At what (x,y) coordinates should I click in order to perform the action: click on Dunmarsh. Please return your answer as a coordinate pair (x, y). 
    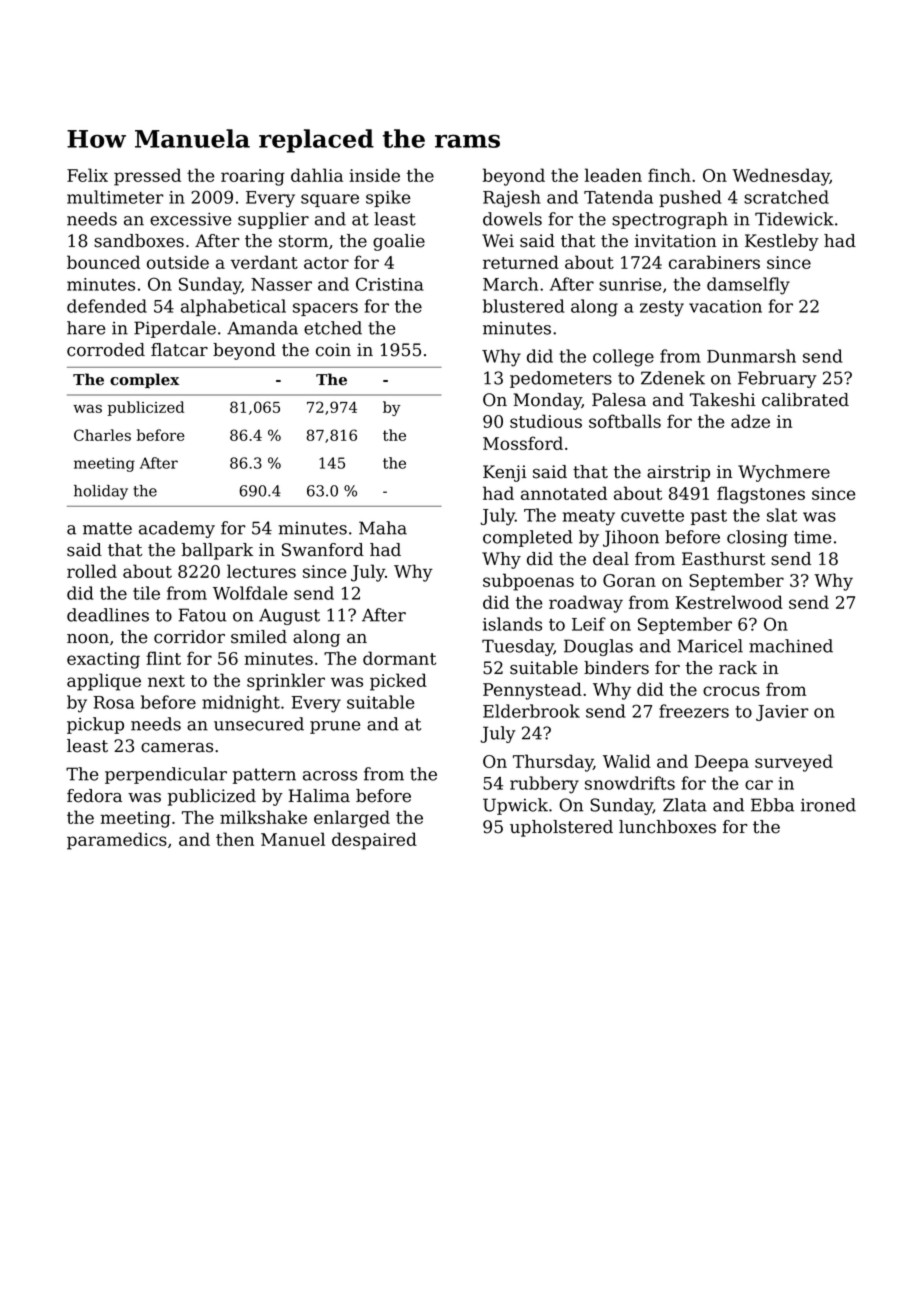
    Looking at the image, I should click on (751, 356).
